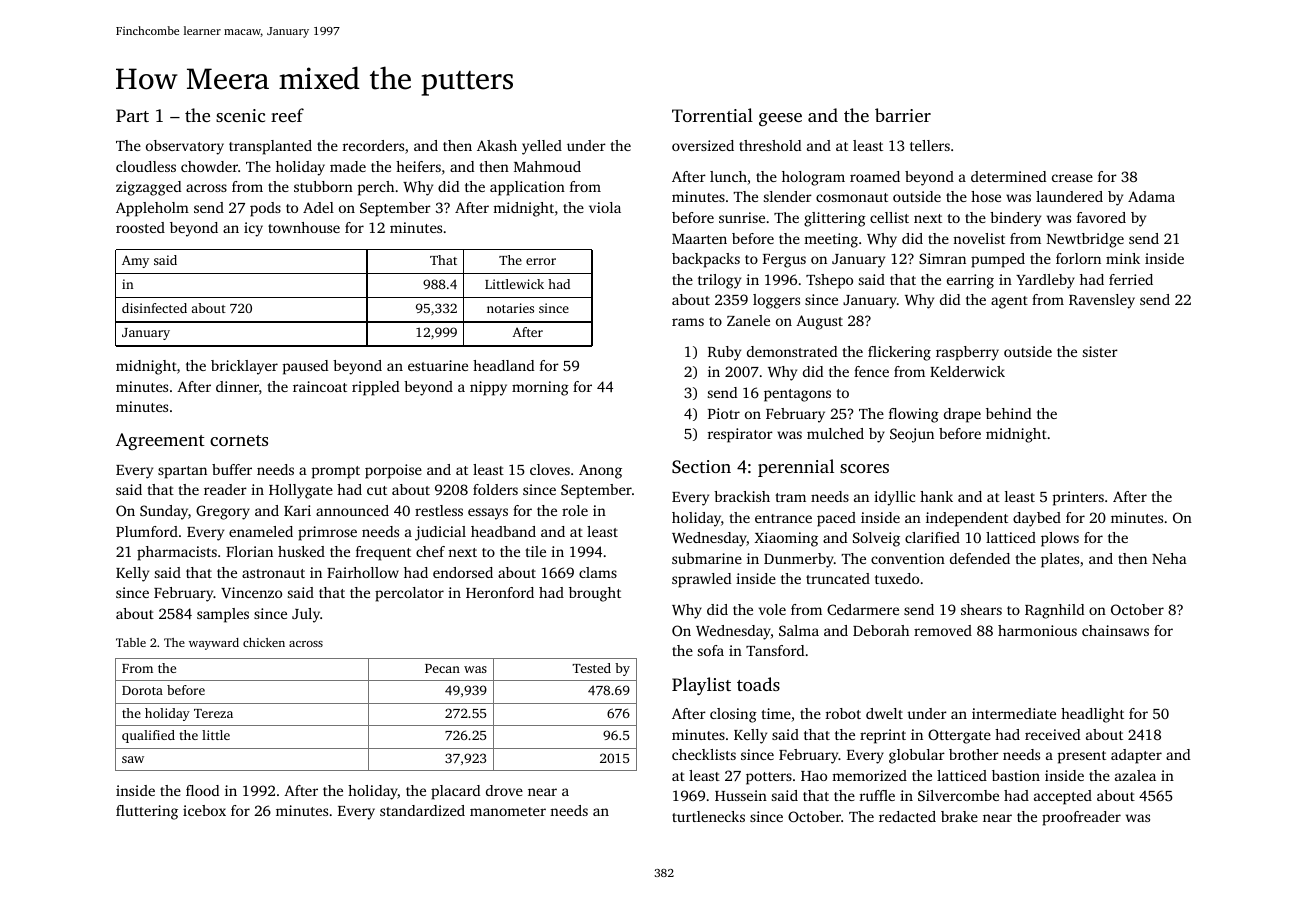  I want to click on Agreement, so click(160, 441).
